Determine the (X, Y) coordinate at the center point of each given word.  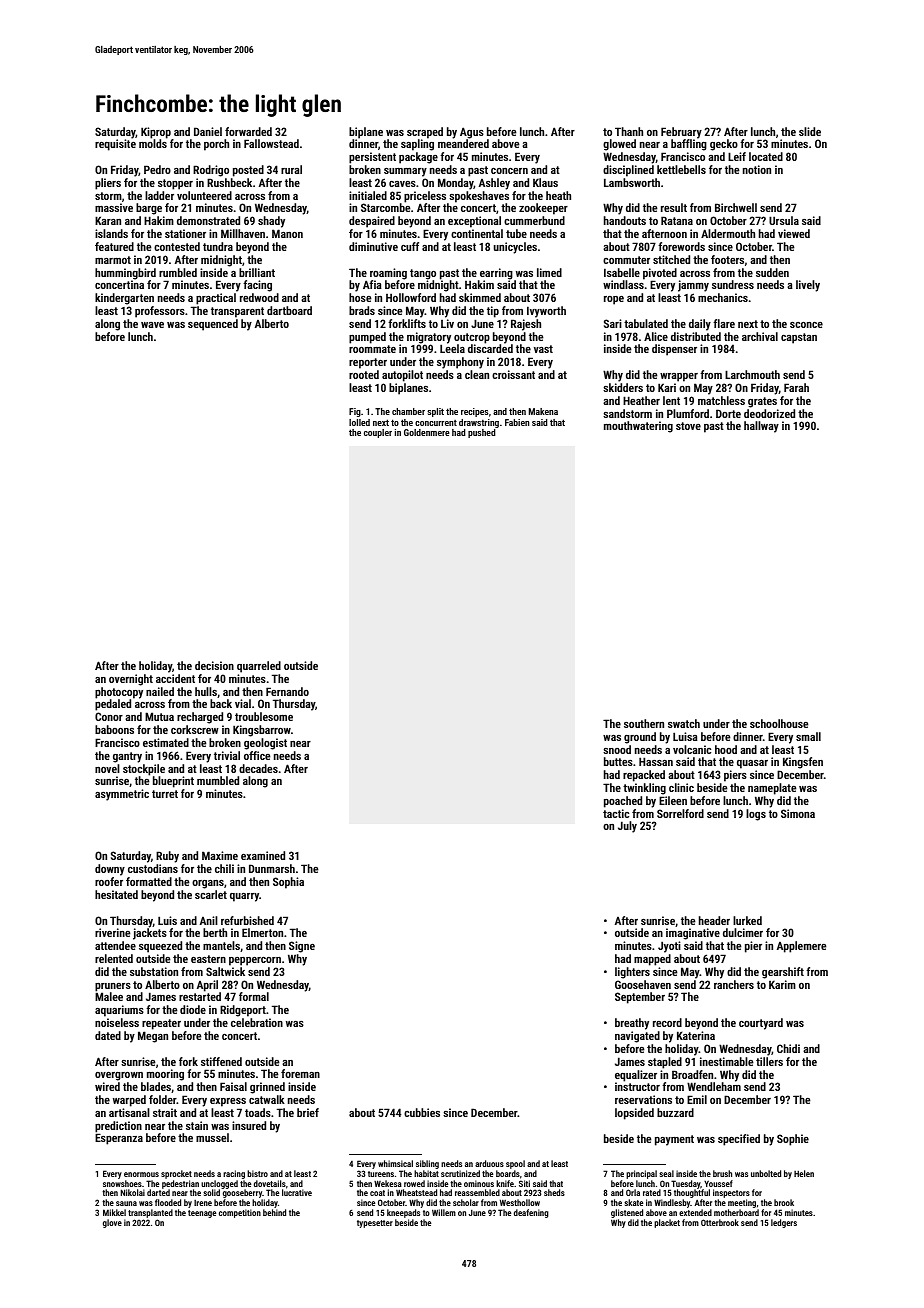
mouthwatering (638, 427)
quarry (244, 897)
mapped (652, 960)
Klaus (545, 182)
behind (274, 1212)
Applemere (801, 947)
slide (810, 131)
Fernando (287, 691)
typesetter (375, 1224)
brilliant (257, 272)
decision (214, 665)
